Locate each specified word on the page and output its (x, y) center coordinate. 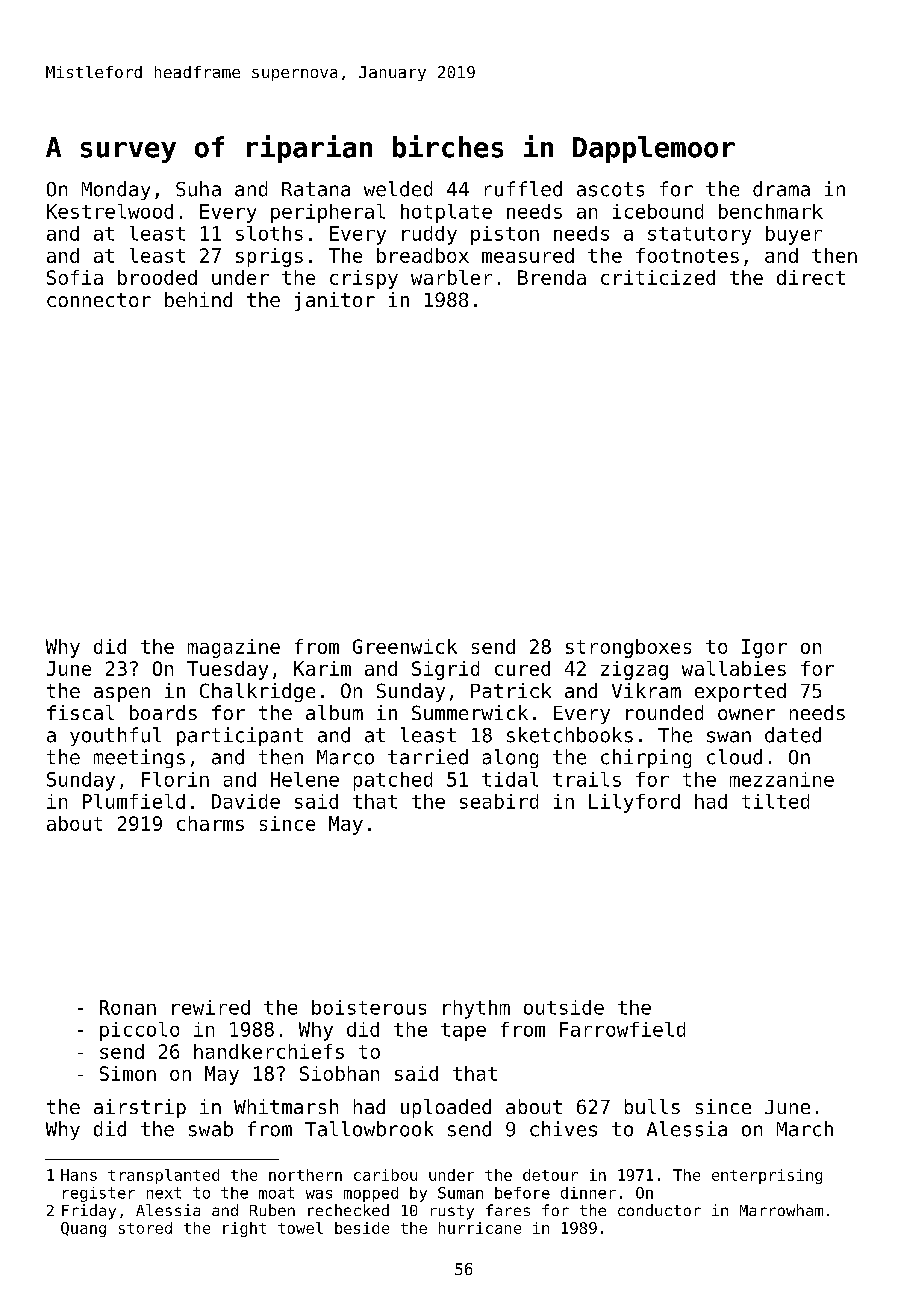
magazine (234, 648)
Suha (198, 189)
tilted (775, 801)
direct (811, 277)
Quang (83, 1229)
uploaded (446, 1108)
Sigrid (445, 670)
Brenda (552, 277)
